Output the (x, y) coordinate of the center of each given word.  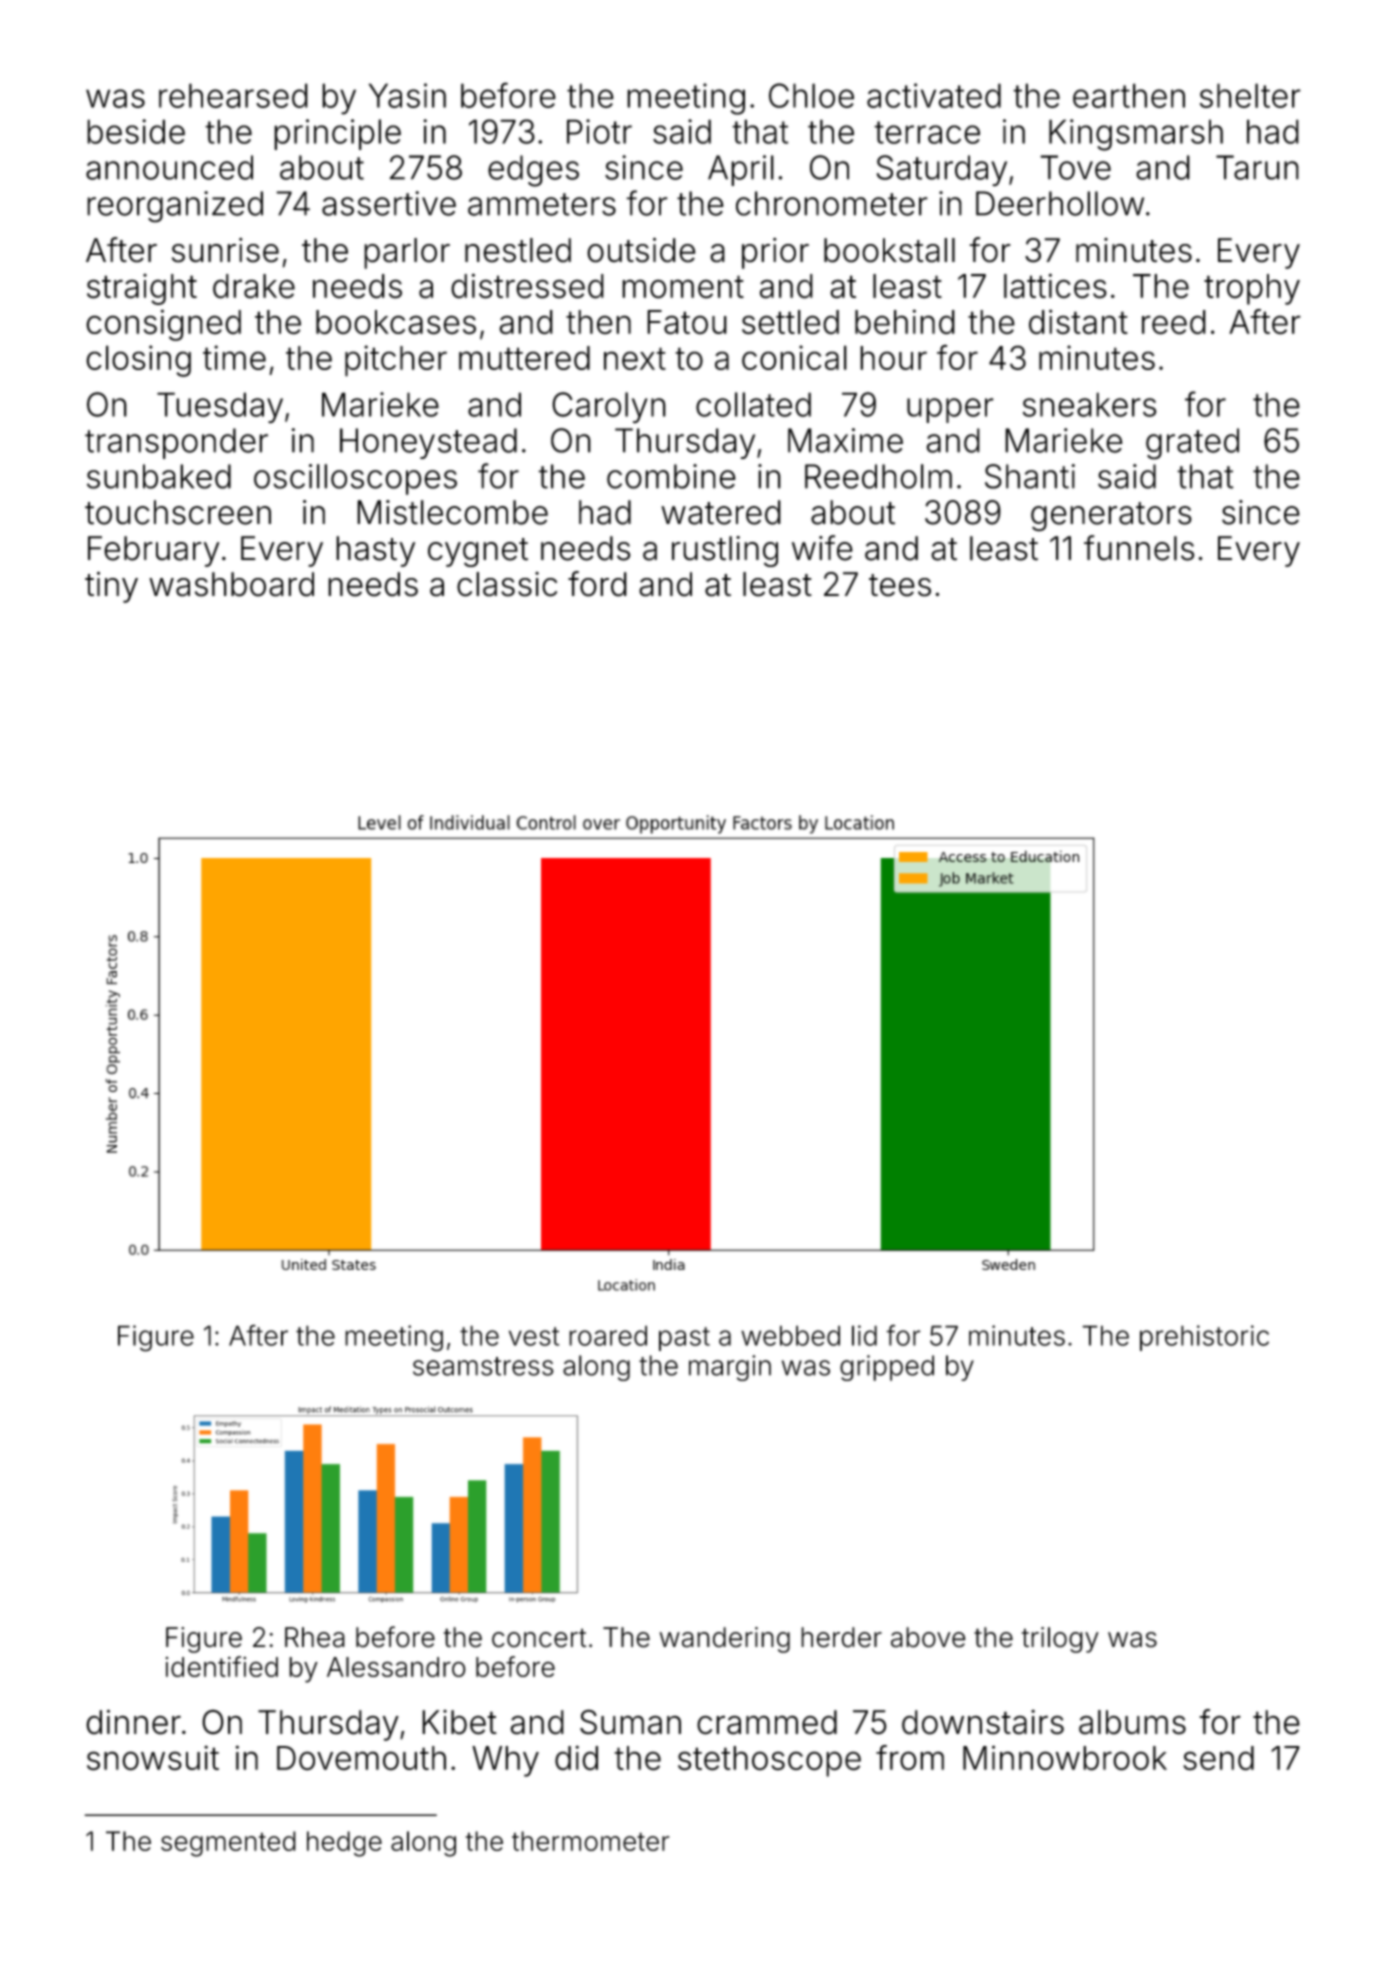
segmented (228, 1844)
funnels (1139, 548)
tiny (111, 587)
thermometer (590, 1841)
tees (900, 585)
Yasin (407, 95)
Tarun (1257, 167)
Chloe (811, 95)
